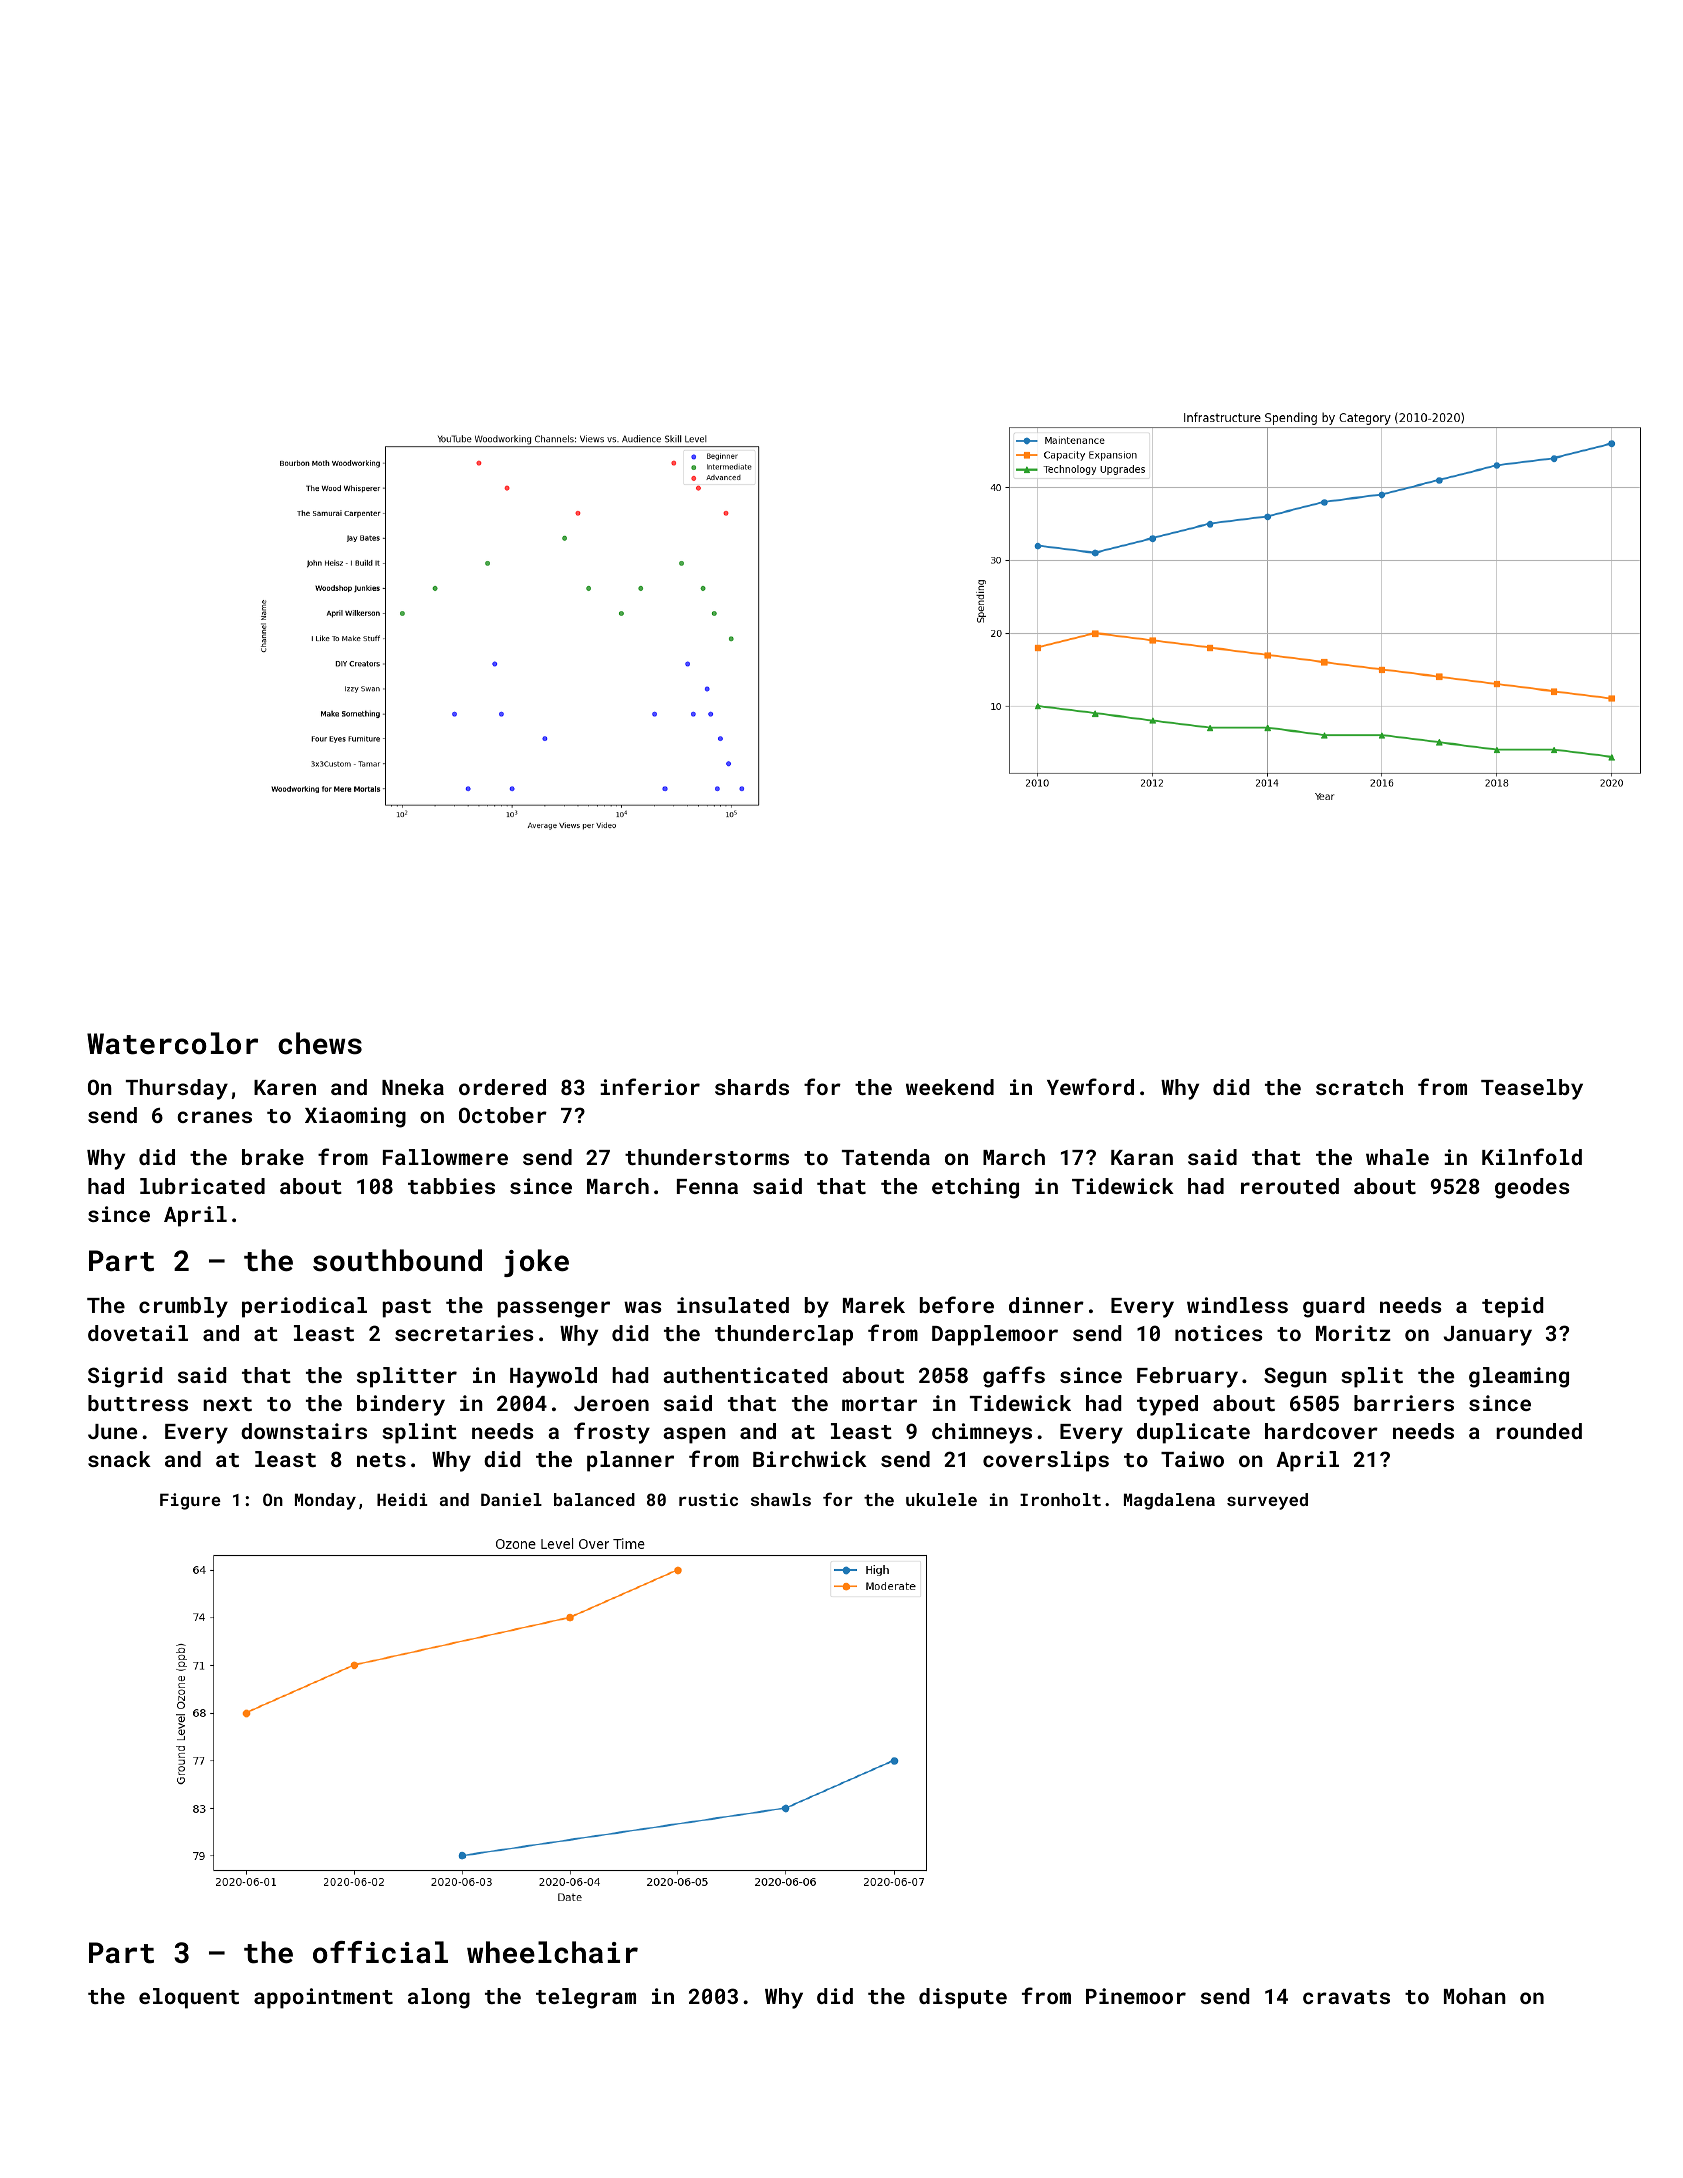  What do you see at coordinates (189, 1998) in the screenshot?
I see `eloquent` at bounding box center [189, 1998].
